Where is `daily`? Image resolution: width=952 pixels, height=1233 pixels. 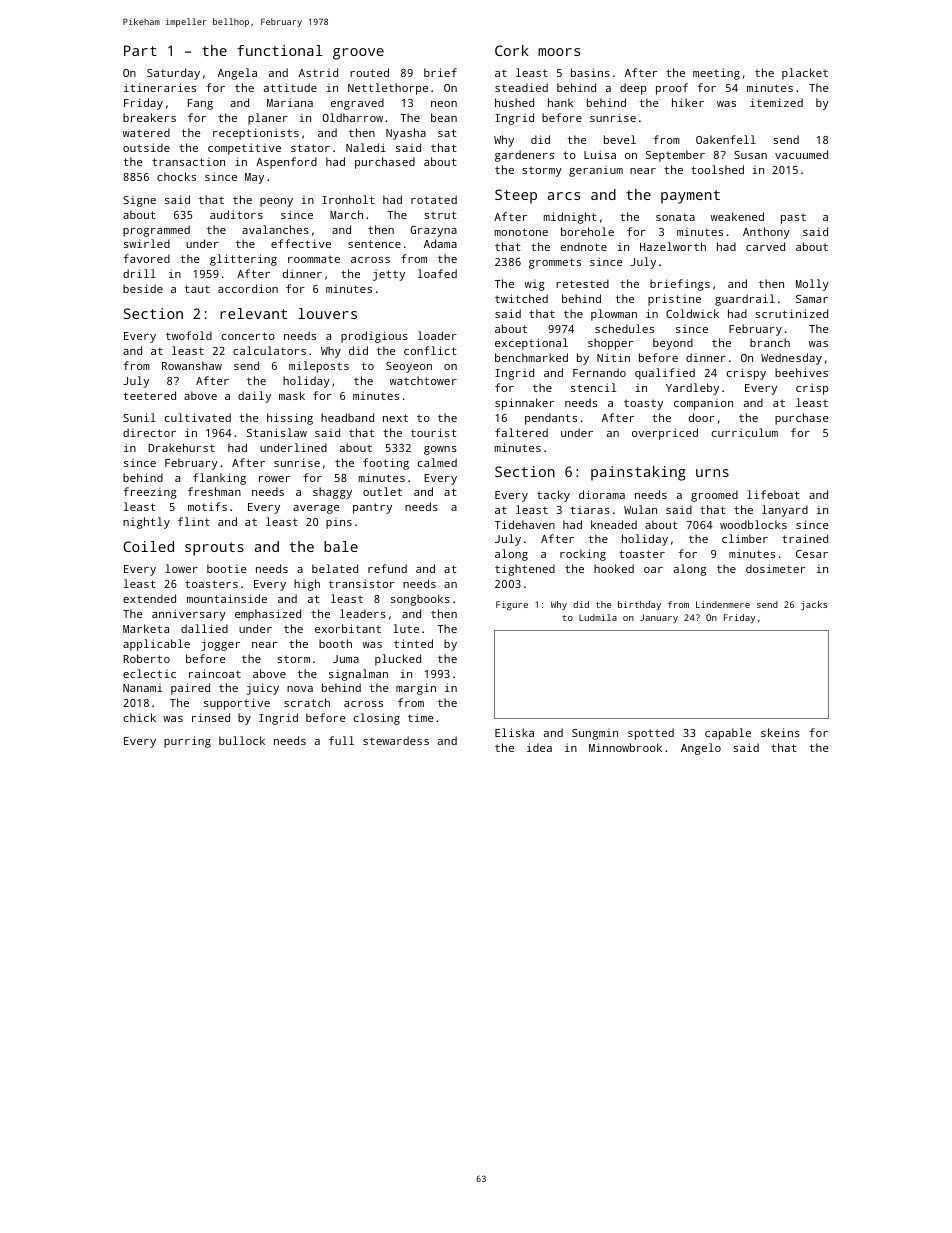 daily is located at coordinates (254, 397).
